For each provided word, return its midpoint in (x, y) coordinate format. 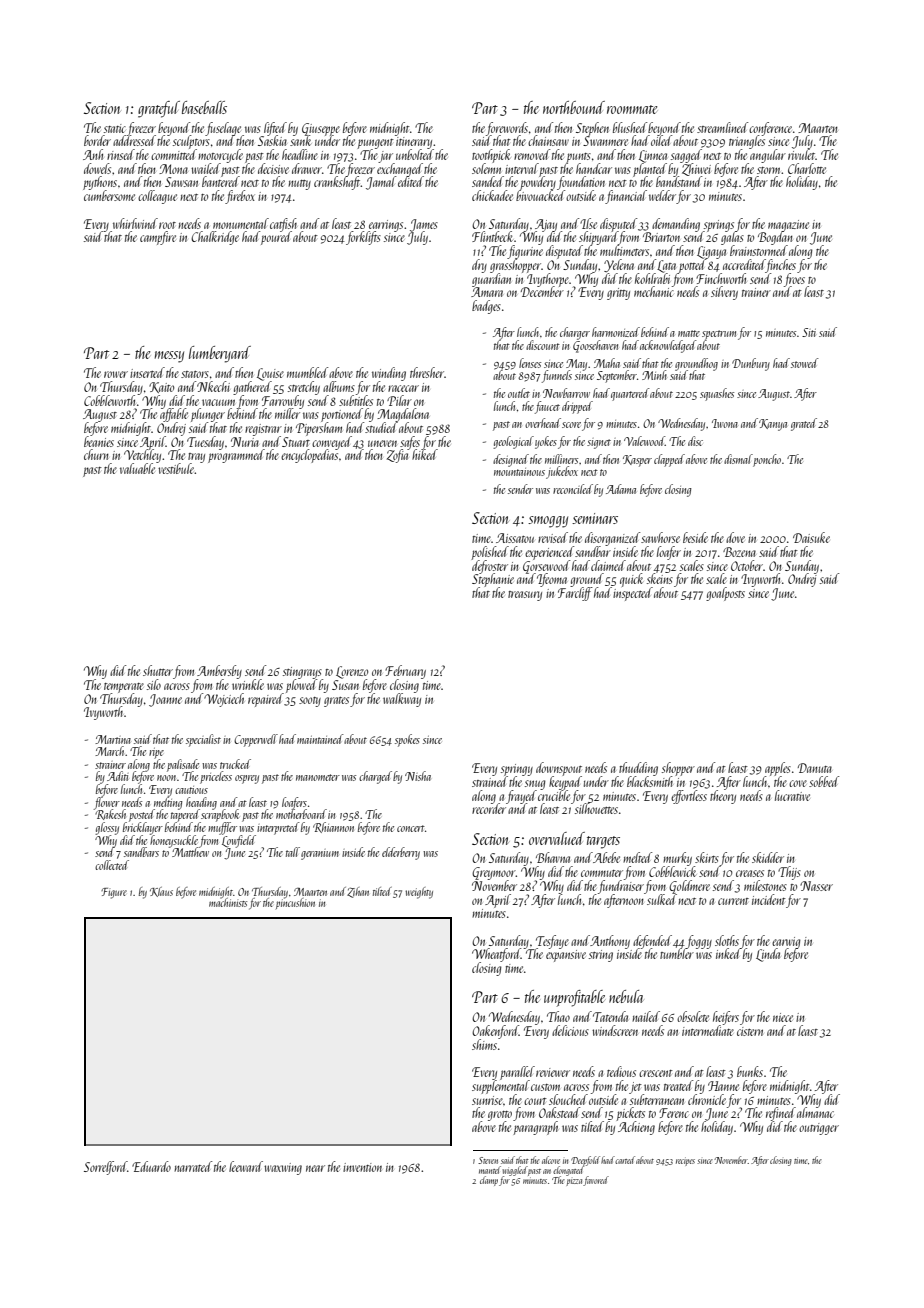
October (747, 565)
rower (116, 374)
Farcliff (575, 594)
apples (778, 769)
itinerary (414, 143)
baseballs (204, 107)
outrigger (819, 1129)
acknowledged (668, 346)
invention (362, 1167)
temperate (124, 688)
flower (107, 803)
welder (662, 195)
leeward (246, 1166)
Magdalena (403, 415)
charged (375, 777)
